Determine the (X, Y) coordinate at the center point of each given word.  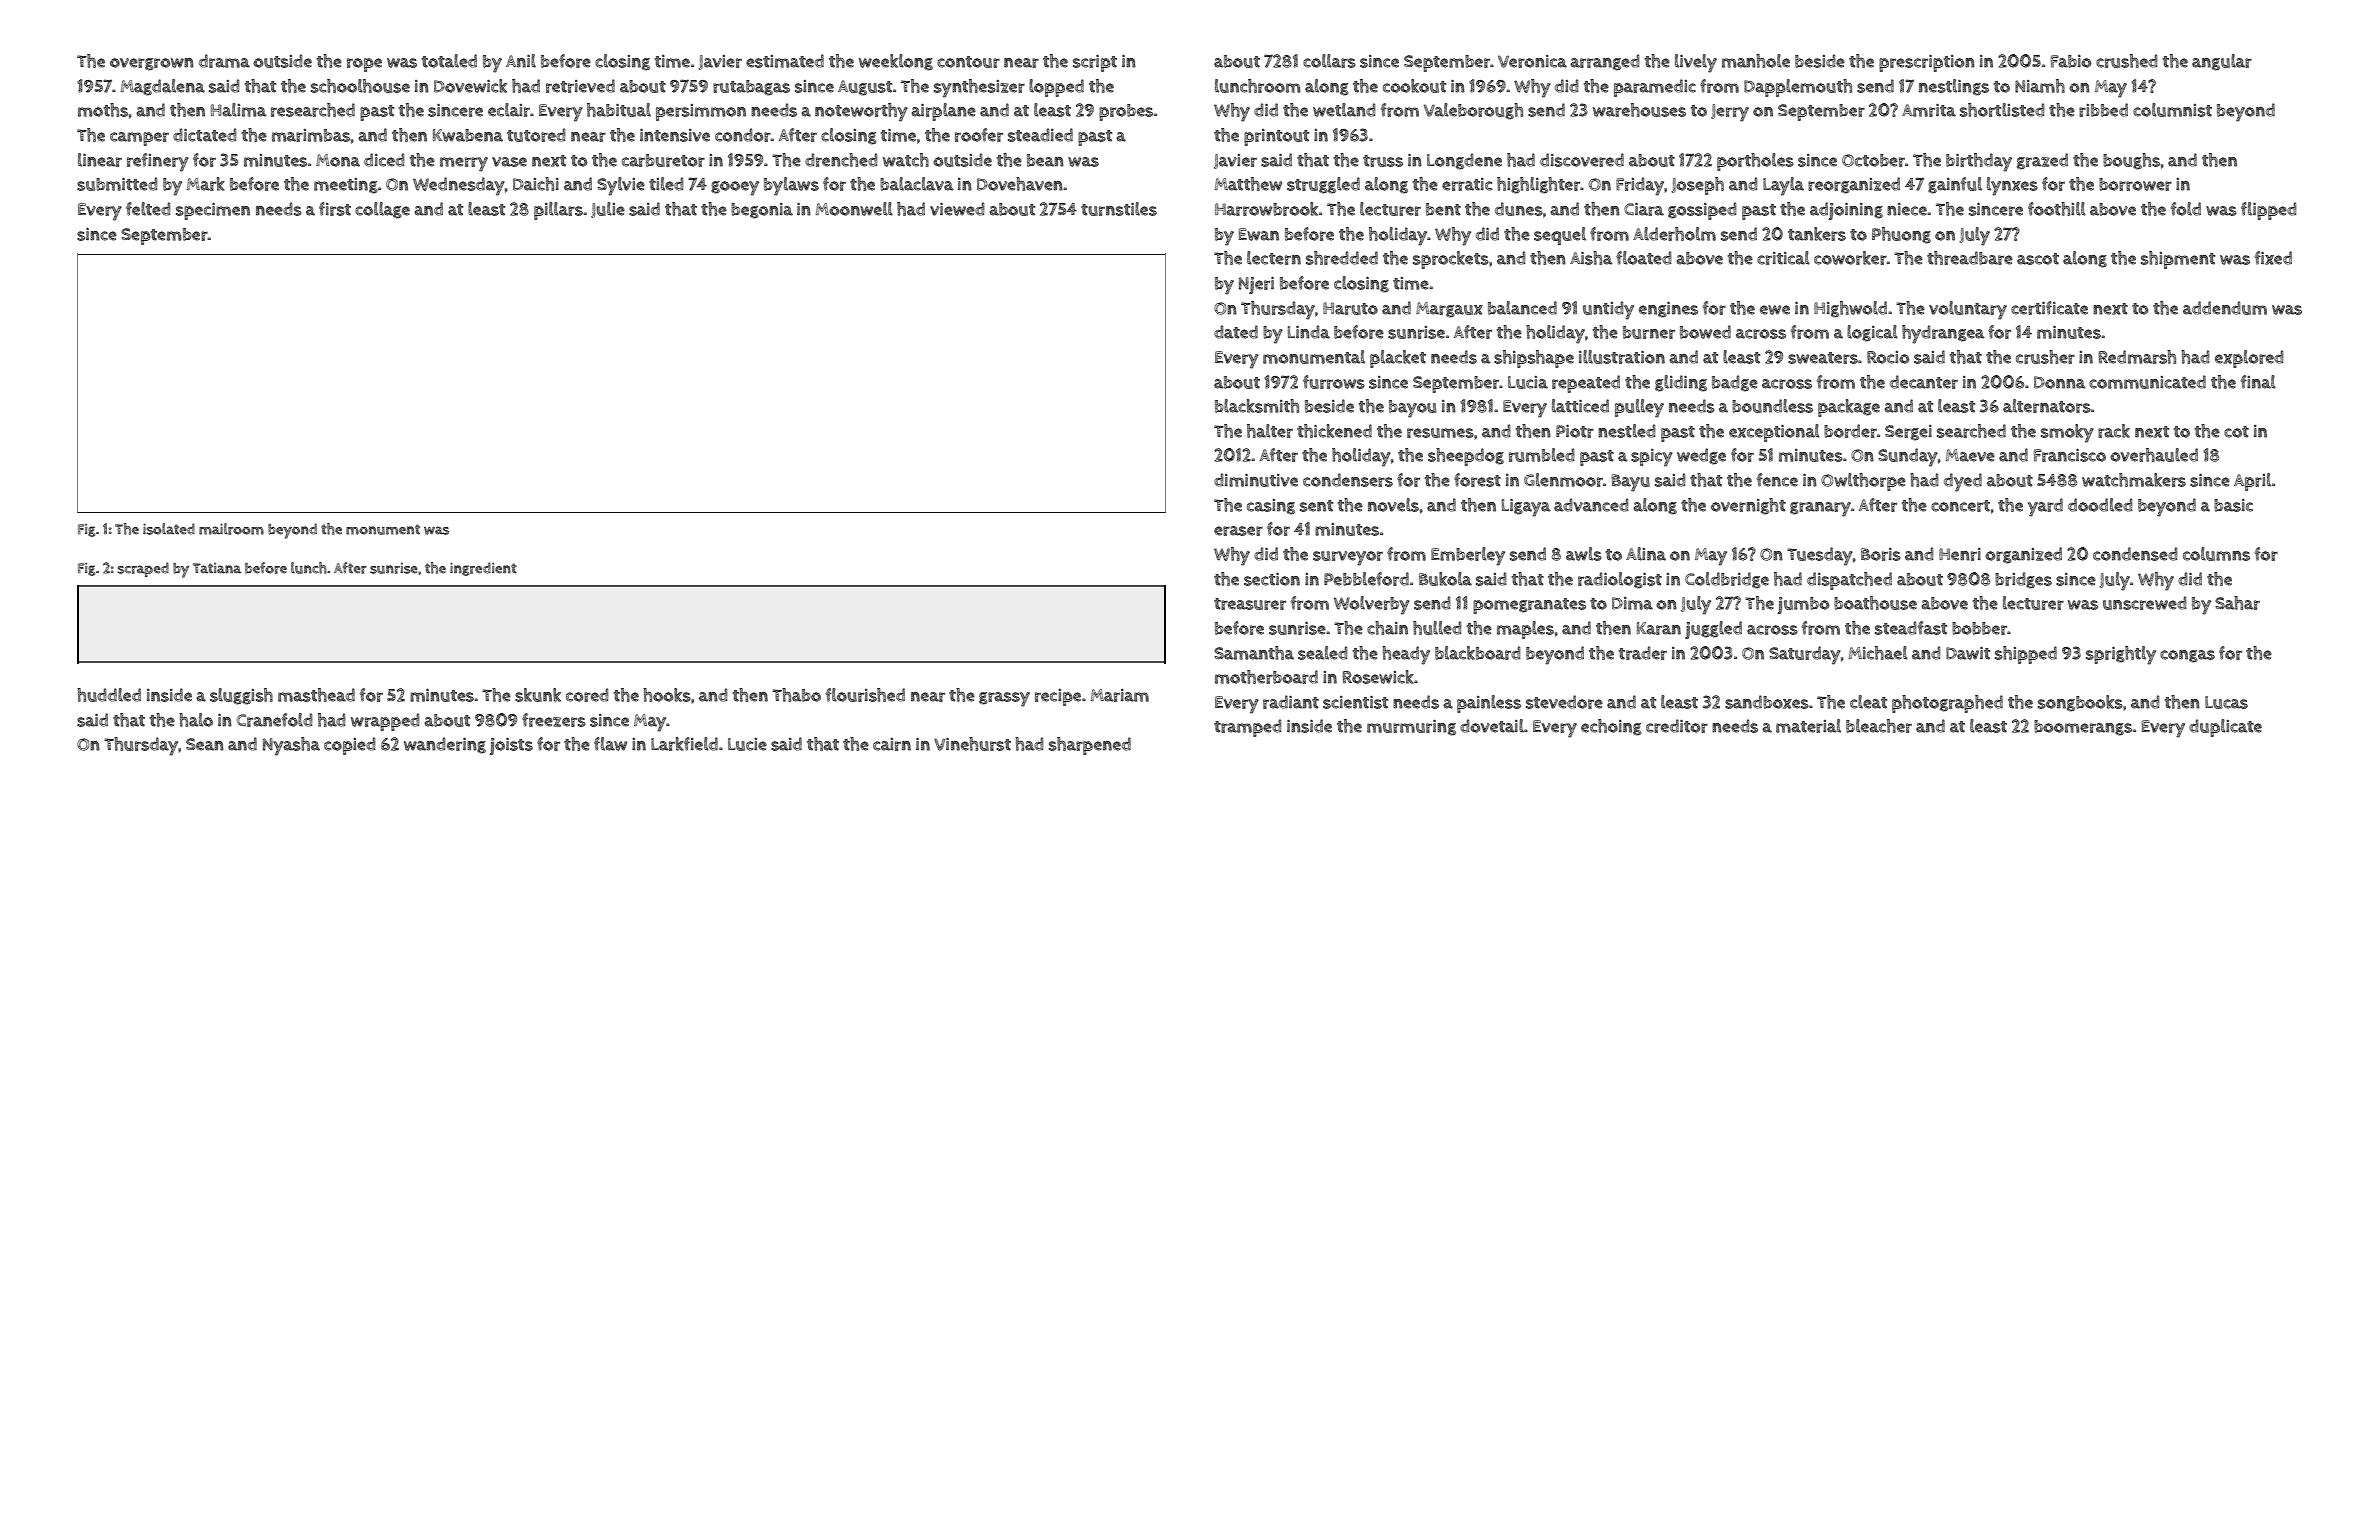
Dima (1632, 603)
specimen (213, 211)
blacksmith (1257, 406)
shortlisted (2002, 110)
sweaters (1823, 358)
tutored (536, 135)
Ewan (1259, 234)
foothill (2057, 209)
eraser (1238, 531)
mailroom (231, 529)
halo (196, 720)
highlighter (1539, 185)
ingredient (483, 569)
